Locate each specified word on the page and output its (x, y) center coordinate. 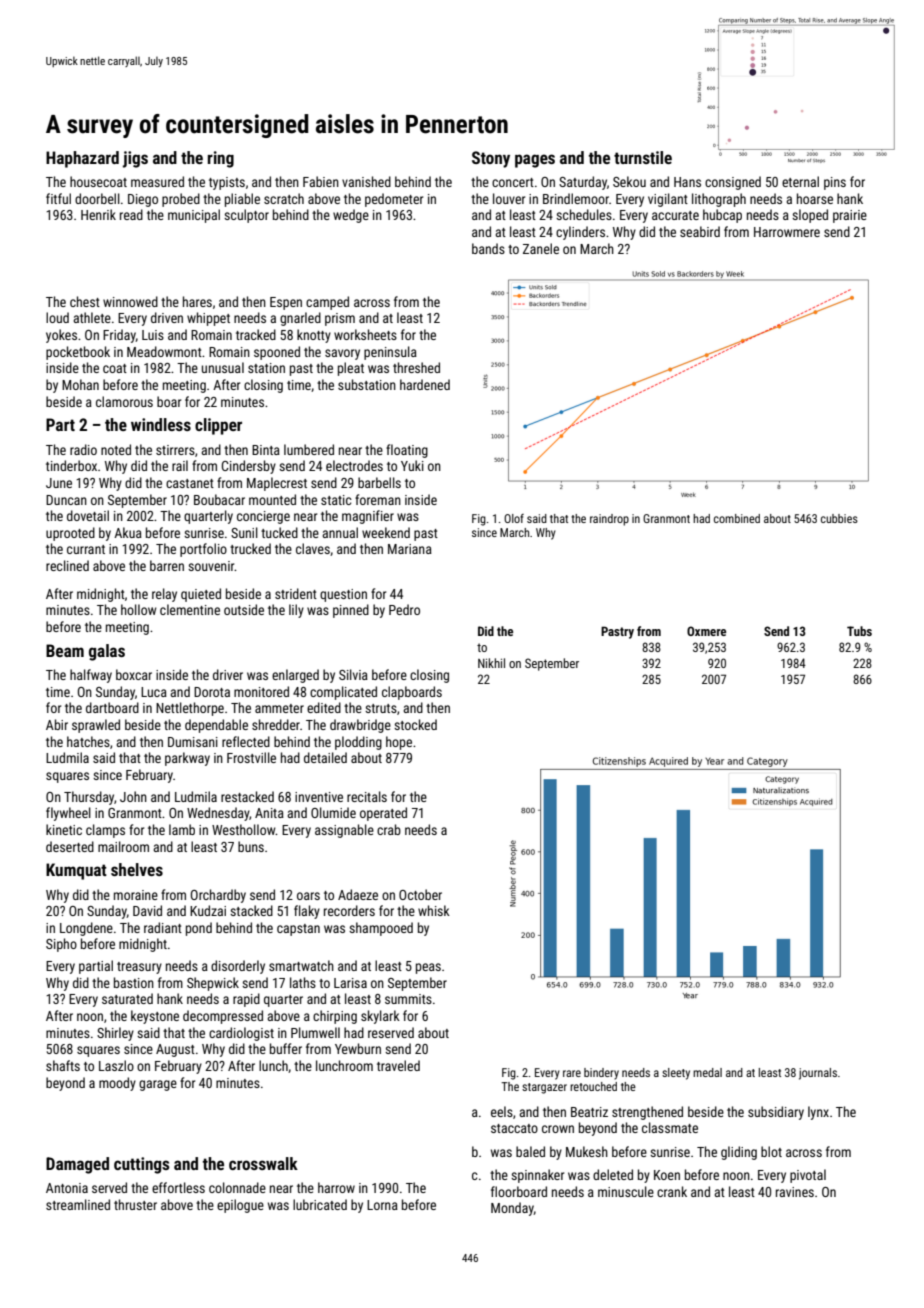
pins (835, 183)
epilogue (240, 1206)
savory (342, 354)
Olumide (333, 812)
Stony (491, 159)
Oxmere (706, 631)
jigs (135, 159)
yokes (61, 336)
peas (428, 968)
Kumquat (76, 871)
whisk (434, 910)
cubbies (839, 518)
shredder (276, 724)
